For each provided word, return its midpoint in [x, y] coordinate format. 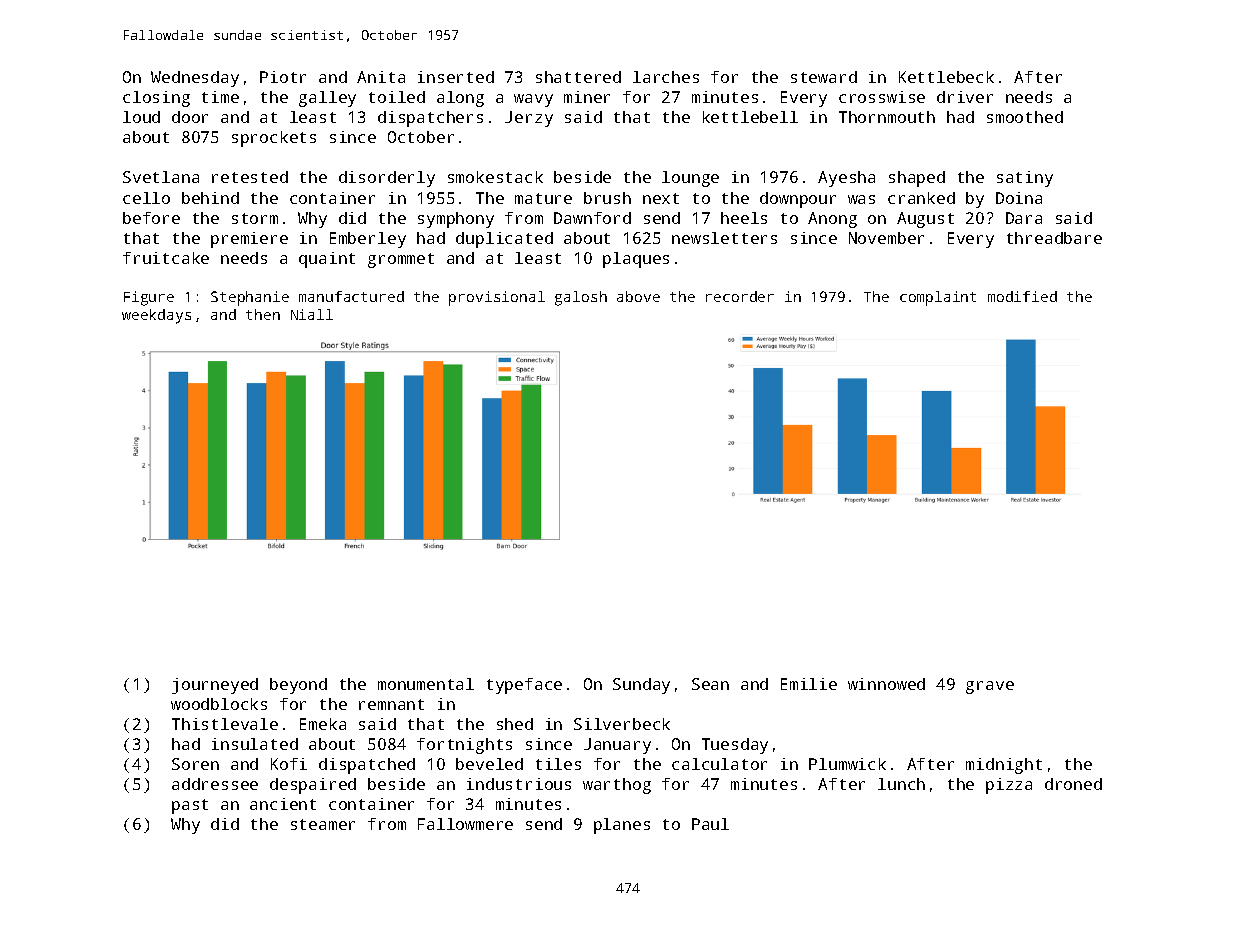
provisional [497, 298]
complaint [938, 298]
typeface [524, 686]
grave [990, 687]
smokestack [495, 177]
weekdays [156, 316]
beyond [298, 686]
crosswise [882, 97]
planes [622, 826]
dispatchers [430, 119]
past [190, 806]
